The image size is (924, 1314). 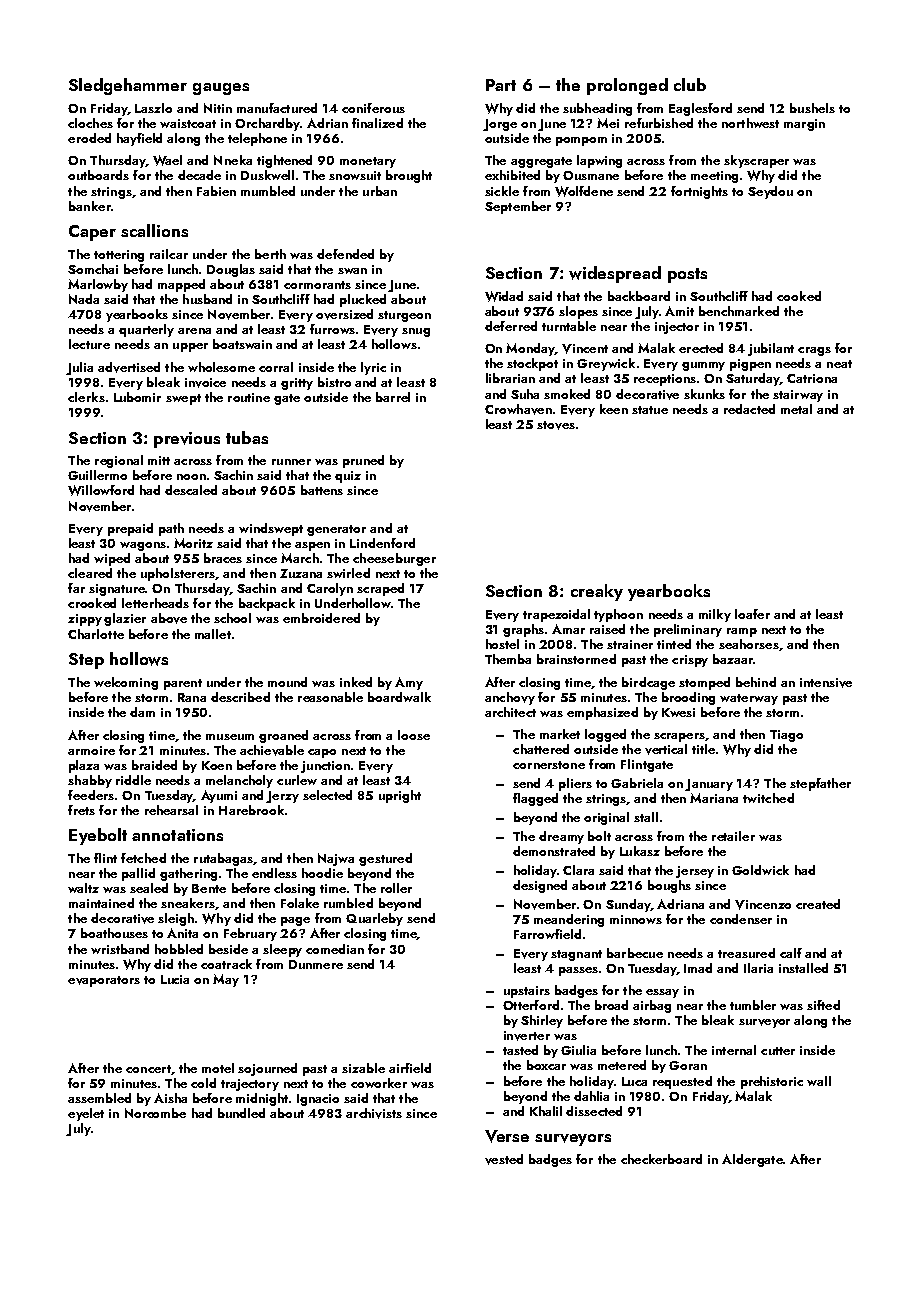 I want to click on Sledgehammer, so click(x=128, y=86).
